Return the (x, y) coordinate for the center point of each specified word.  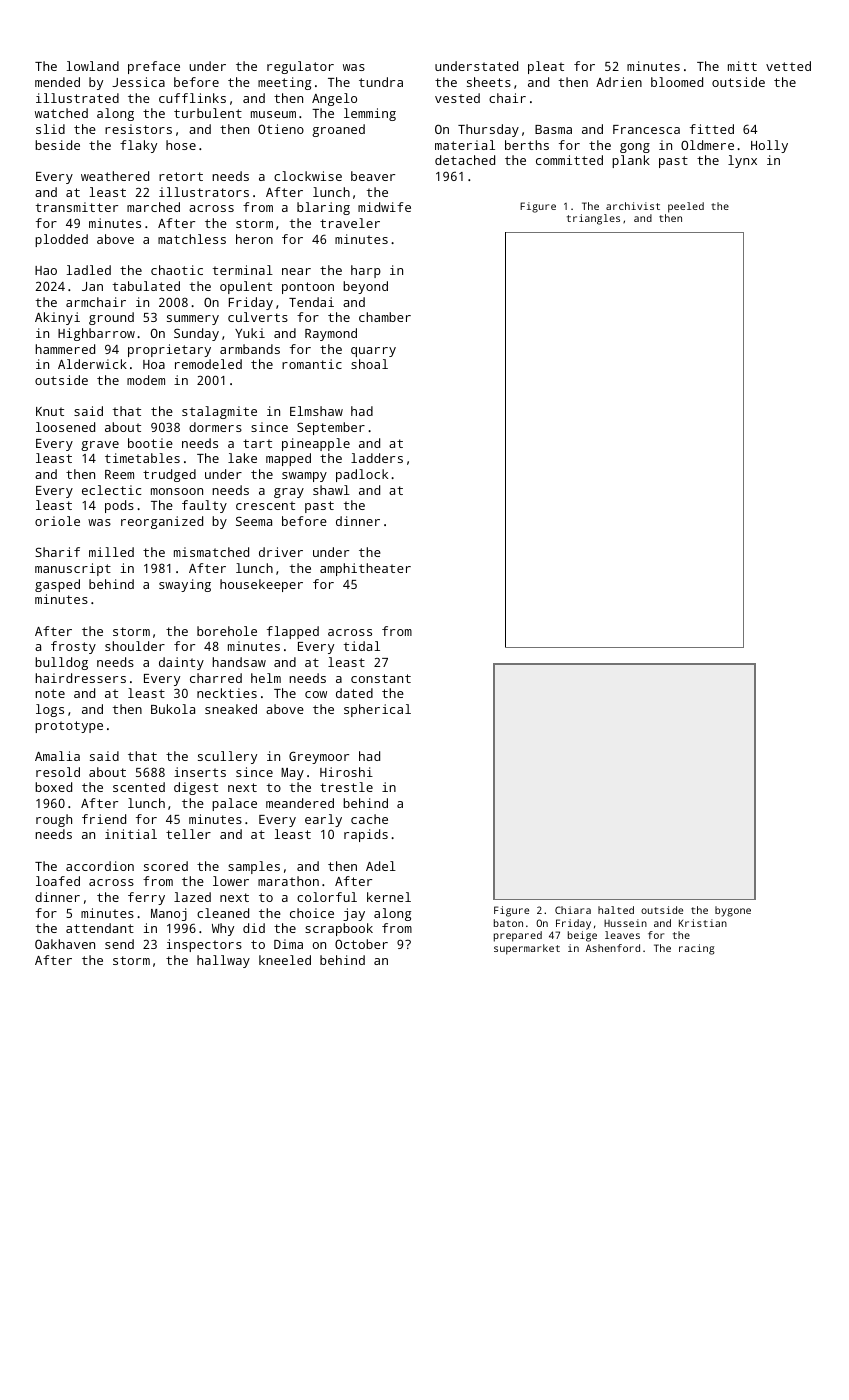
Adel (381, 866)
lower (231, 881)
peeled (686, 207)
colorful (327, 897)
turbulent (208, 113)
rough (54, 820)
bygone (733, 911)
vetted (788, 66)
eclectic (111, 490)
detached (465, 160)
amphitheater (365, 569)
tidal (361, 646)
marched (153, 207)
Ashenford (613, 948)
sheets (489, 82)
